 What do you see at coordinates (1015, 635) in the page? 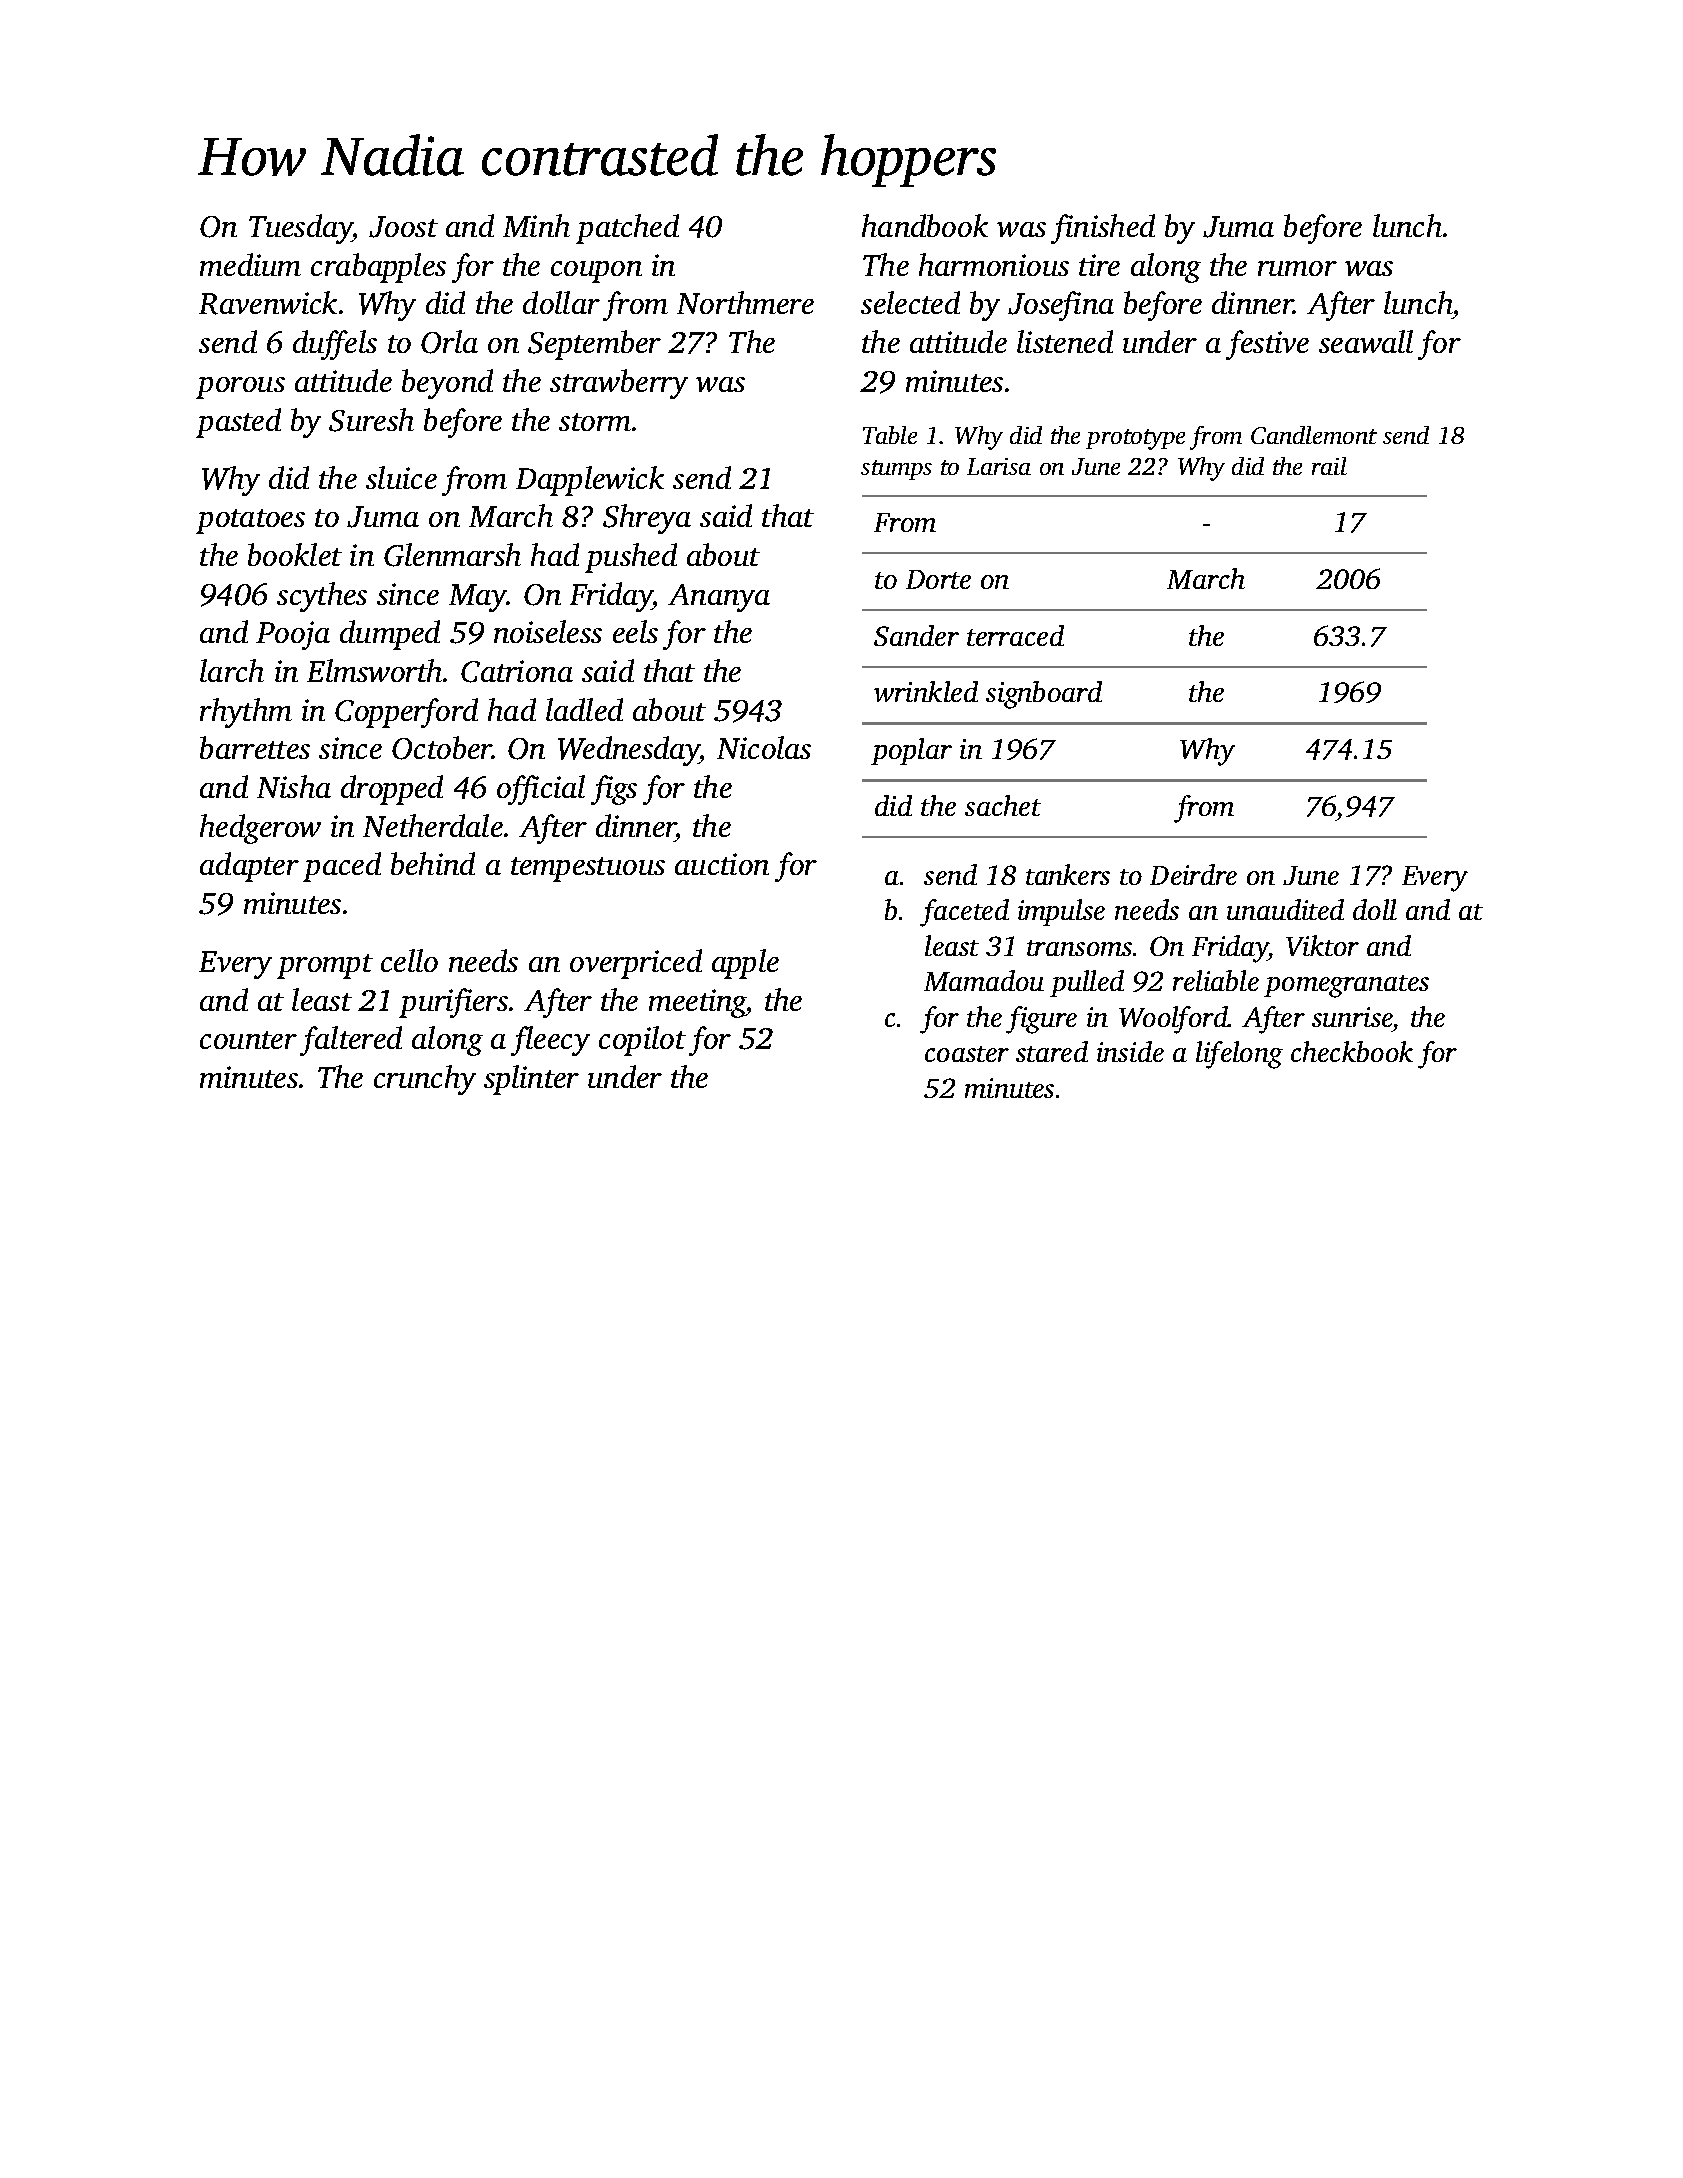
I see `terraced` at bounding box center [1015, 635].
